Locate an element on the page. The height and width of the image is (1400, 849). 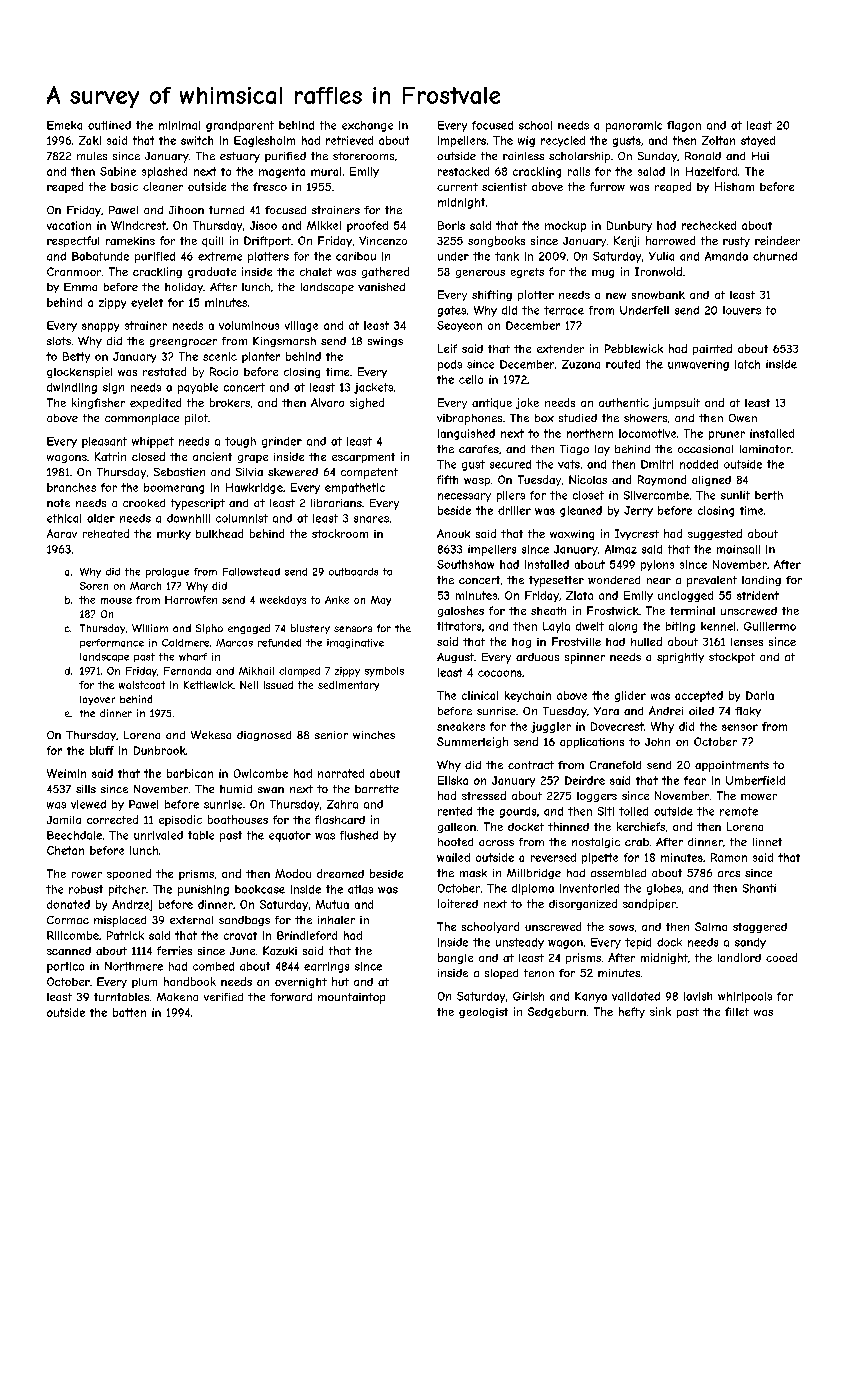
performance is located at coordinates (112, 643).
